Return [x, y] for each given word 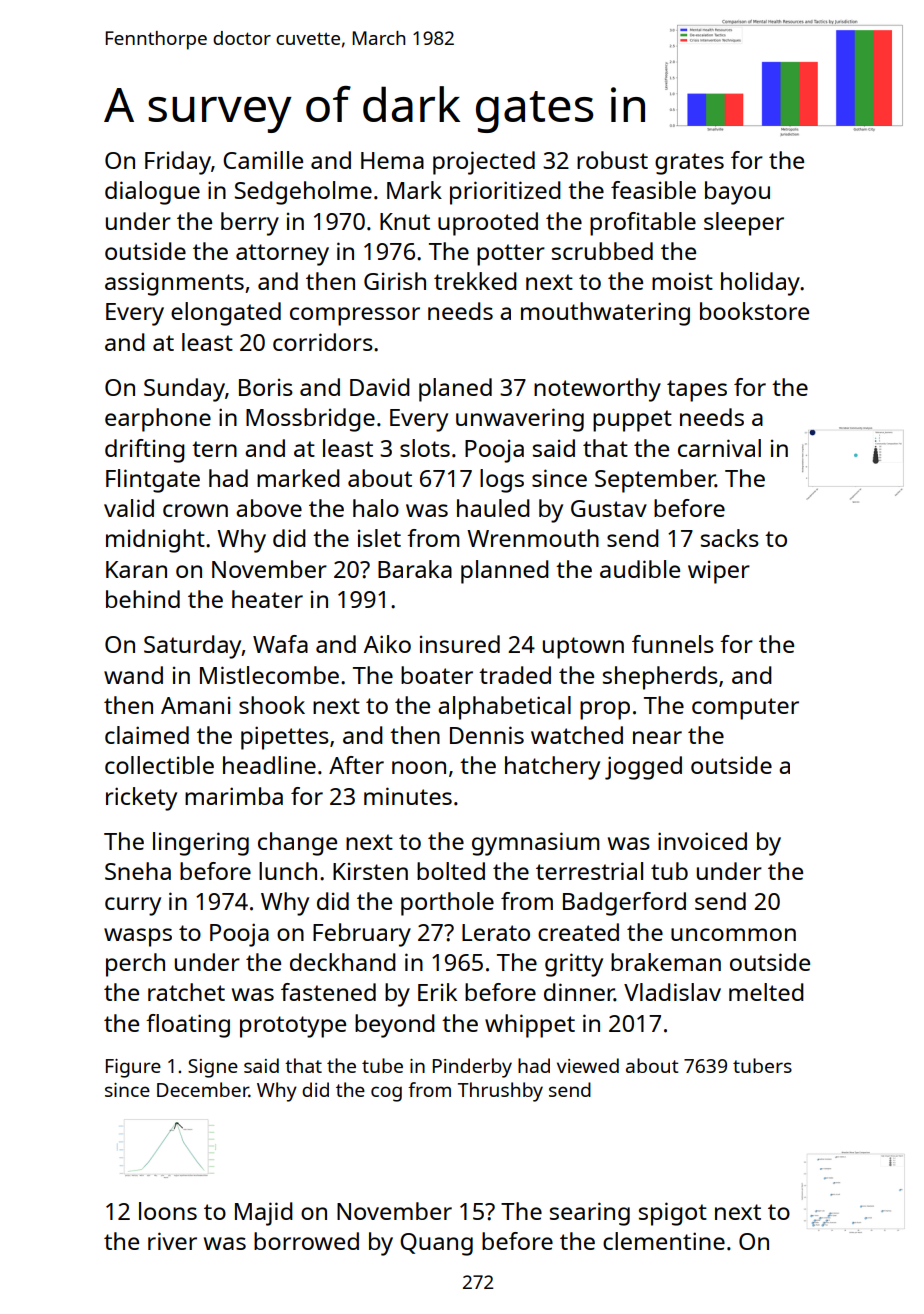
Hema [392, 160]
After [356, 765]
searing [590, 1214]
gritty [574, 965]
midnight [155, 541]
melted [766, 992]
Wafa [280, 644]
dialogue [152, 193]
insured [460, 644]
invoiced [702, 841]
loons [168, 1211]
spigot [673, 1214]
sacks [730, 538]
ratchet [186, 992]
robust [612, 160]
